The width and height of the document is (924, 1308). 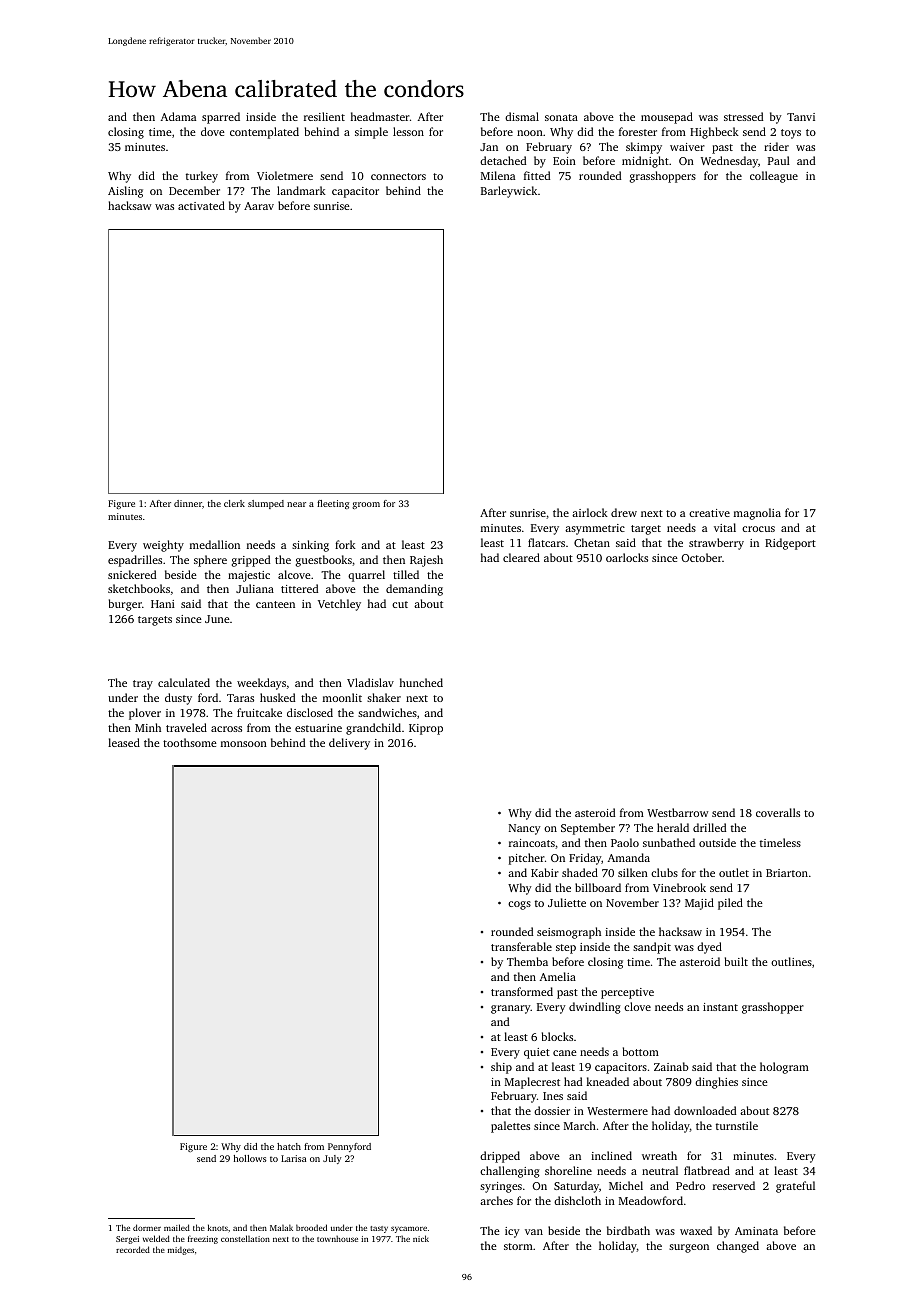 I want to click on hologram, so click(x=784, y=1068).
